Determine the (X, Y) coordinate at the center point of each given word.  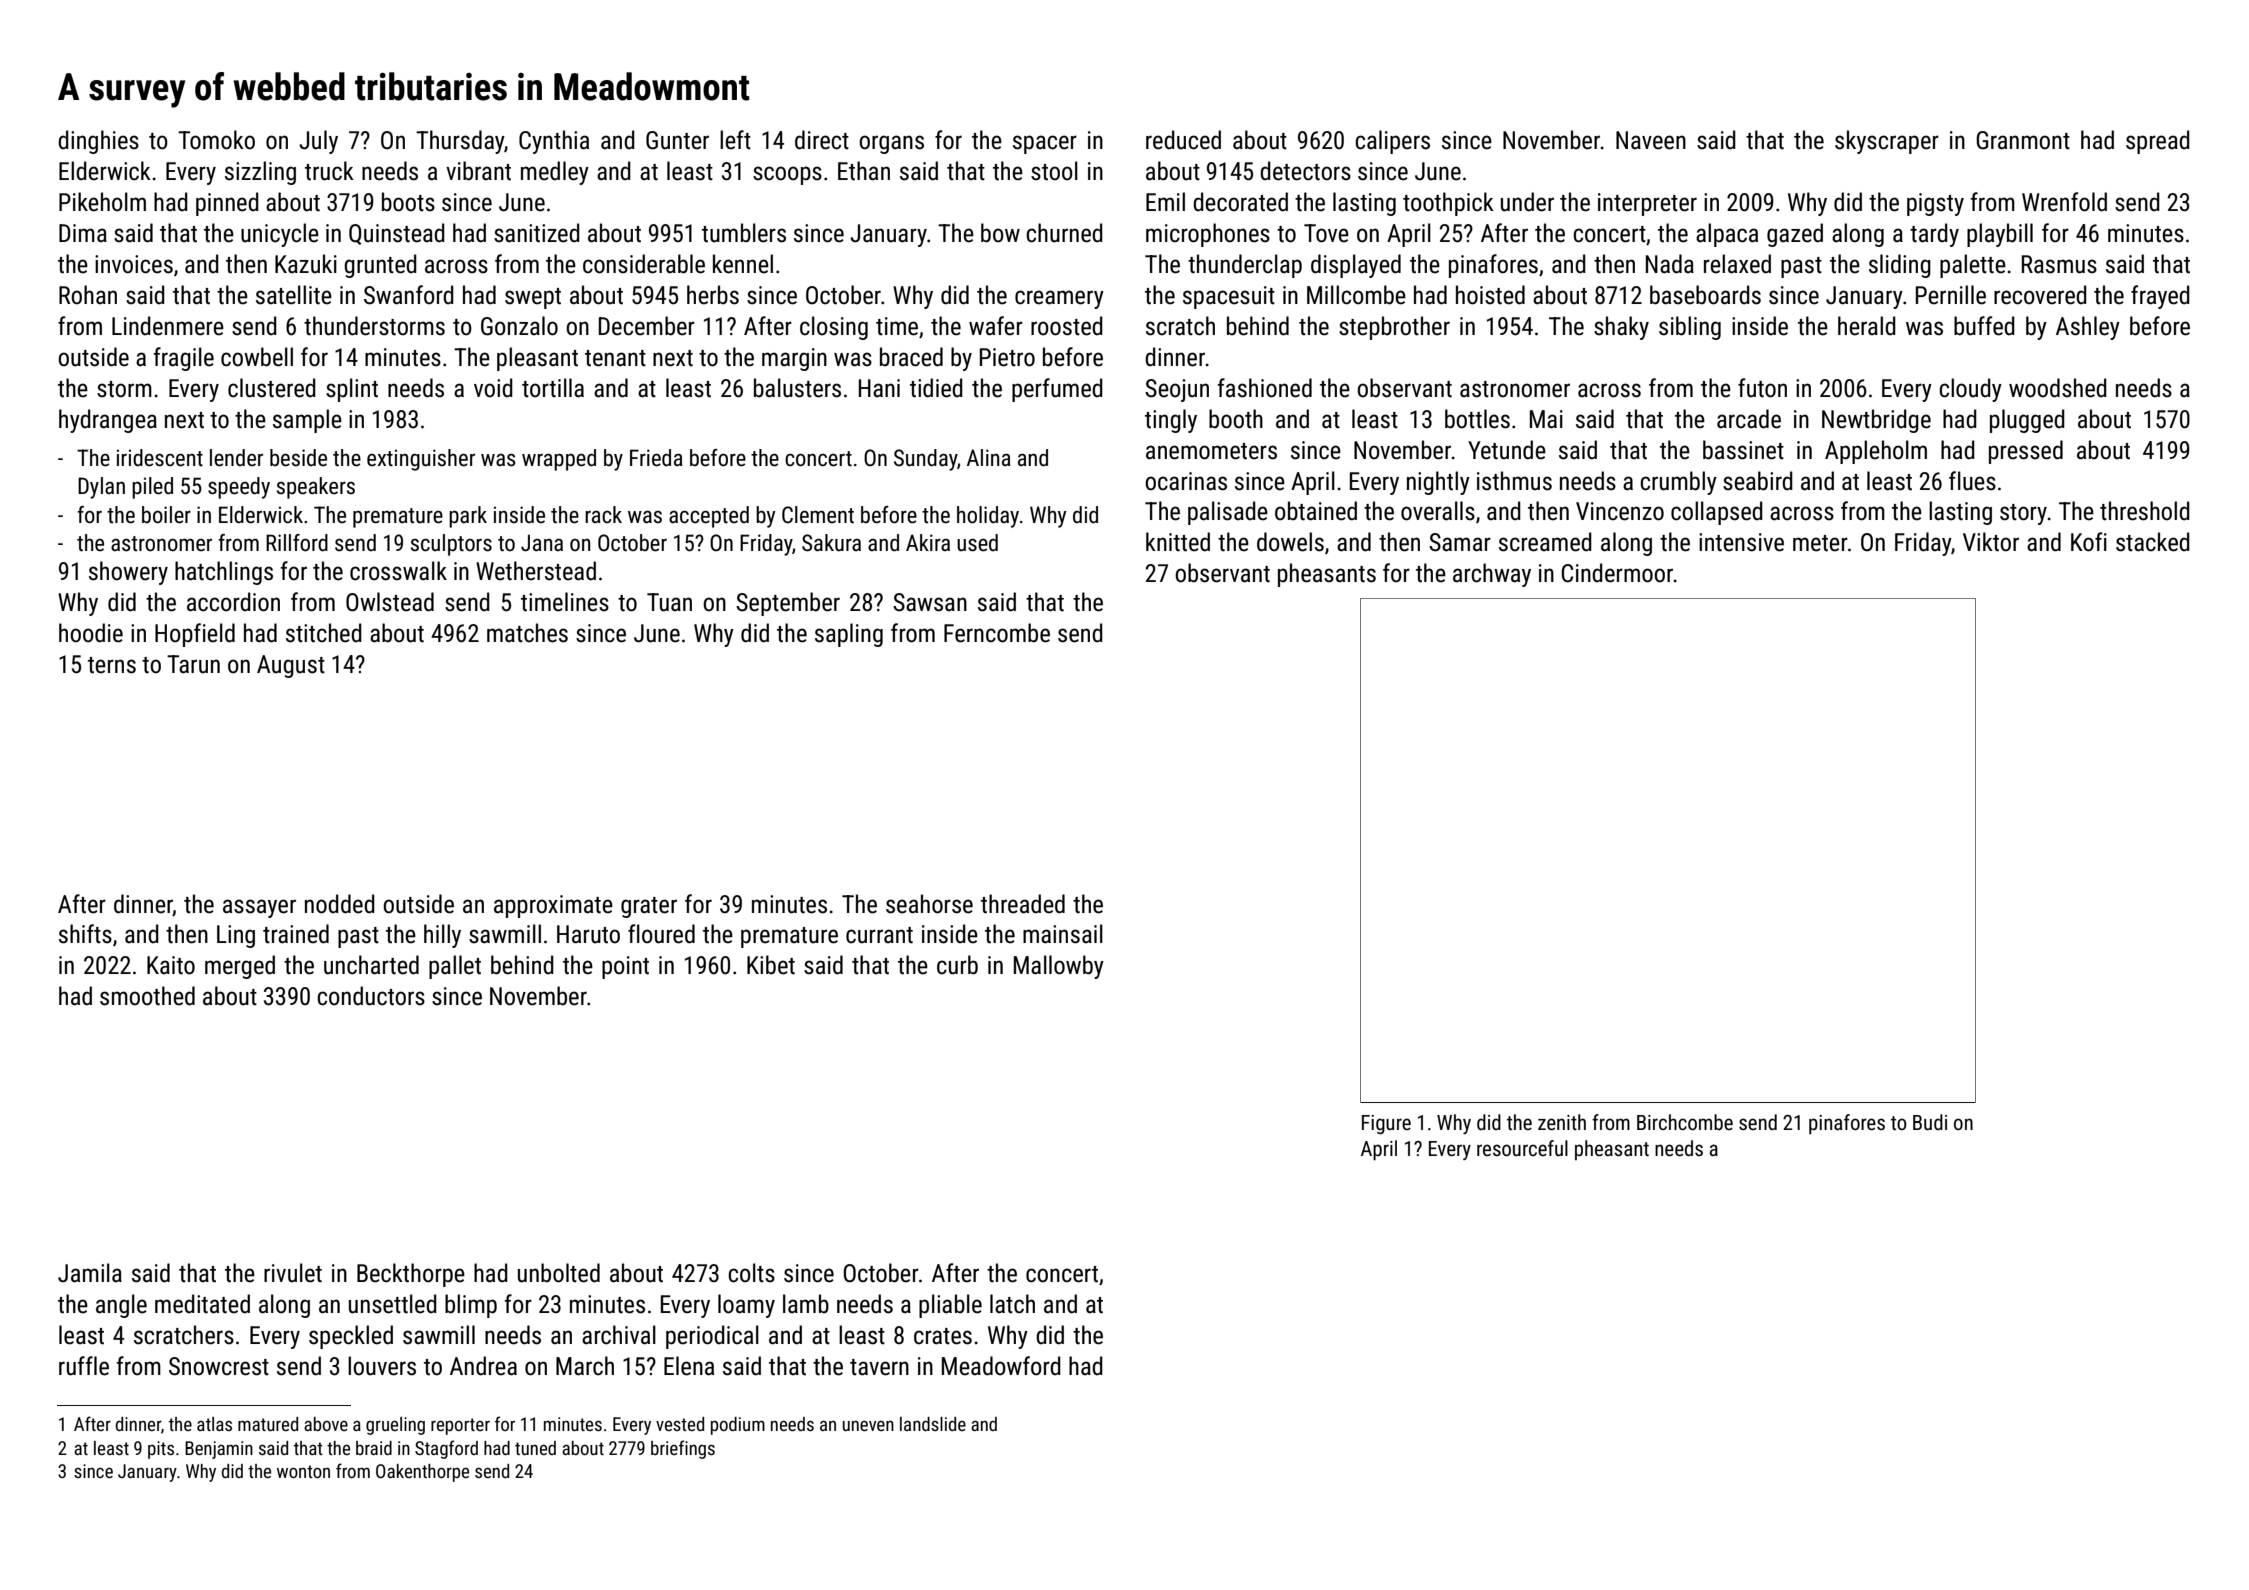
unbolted (559, 1273)
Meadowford (1001, 1366)
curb (957, 965)
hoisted (1490, 295)
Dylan (101, 488)
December (647, 326)
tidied (936, 388)
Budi (1930, 1122)
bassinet (1743, 450)
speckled (351, 1337)
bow (1000, 233)
